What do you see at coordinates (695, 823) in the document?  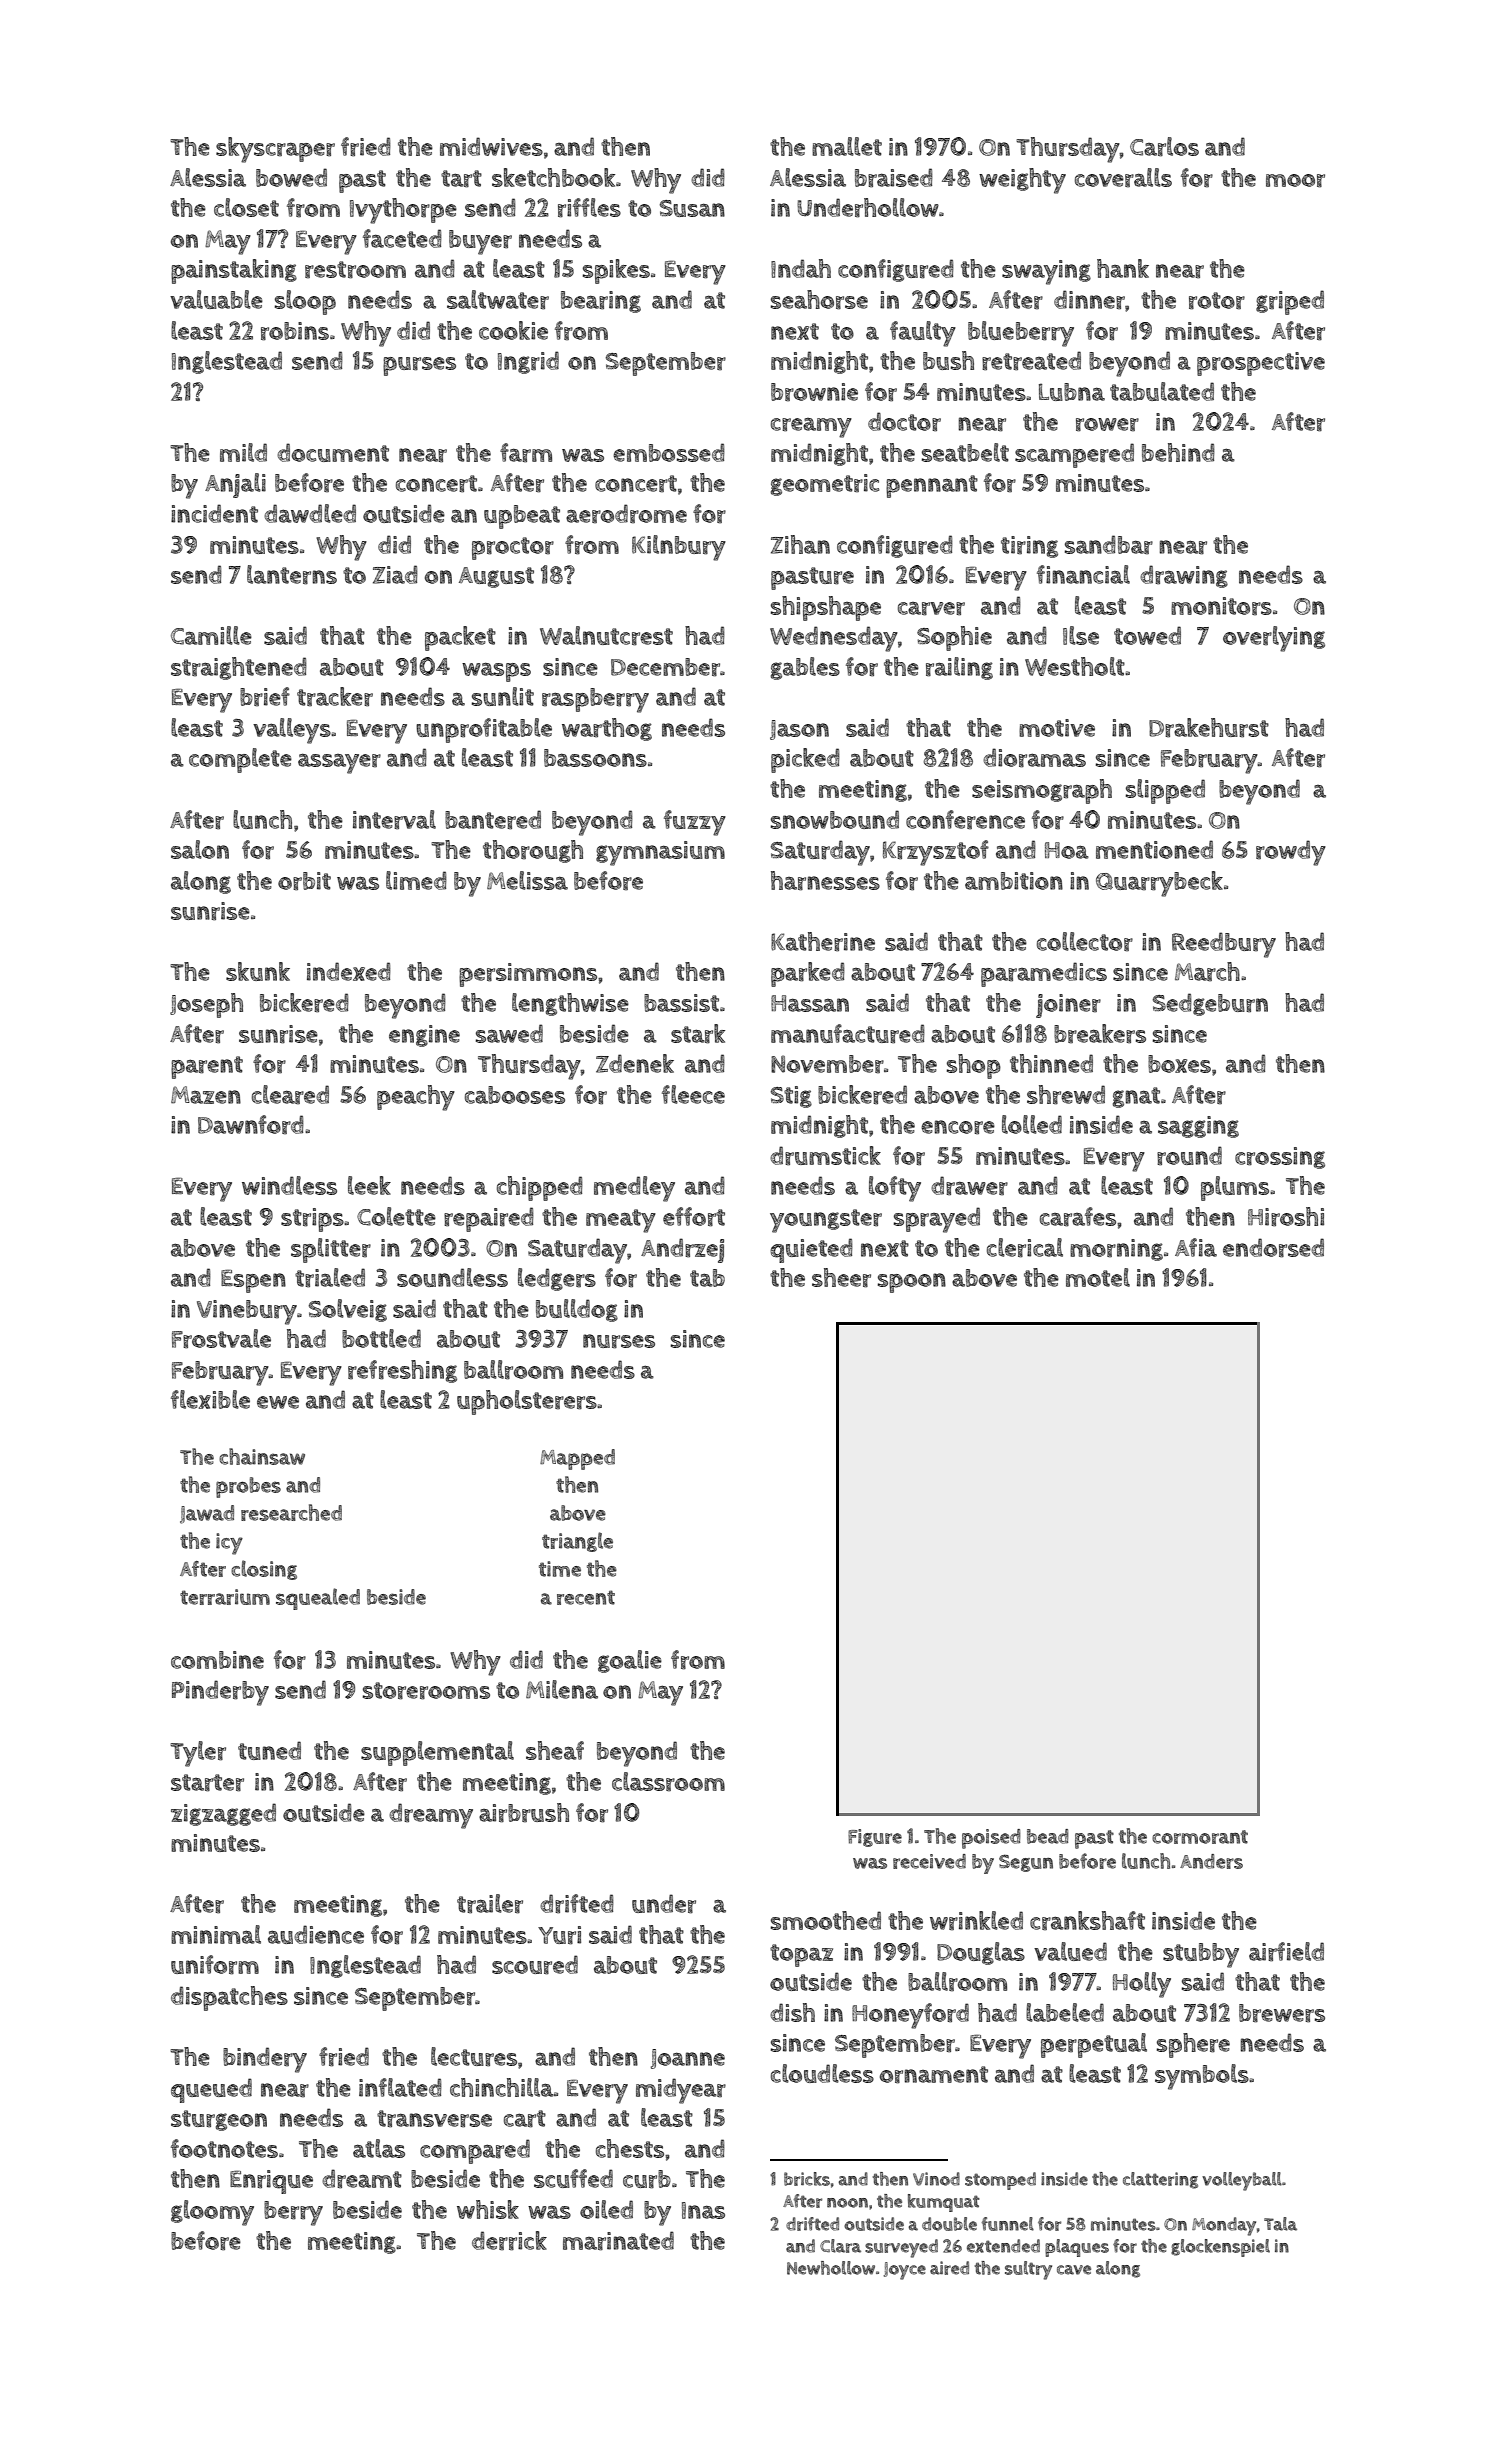 I see `fuzzy` at bounding box center [695, 823].
